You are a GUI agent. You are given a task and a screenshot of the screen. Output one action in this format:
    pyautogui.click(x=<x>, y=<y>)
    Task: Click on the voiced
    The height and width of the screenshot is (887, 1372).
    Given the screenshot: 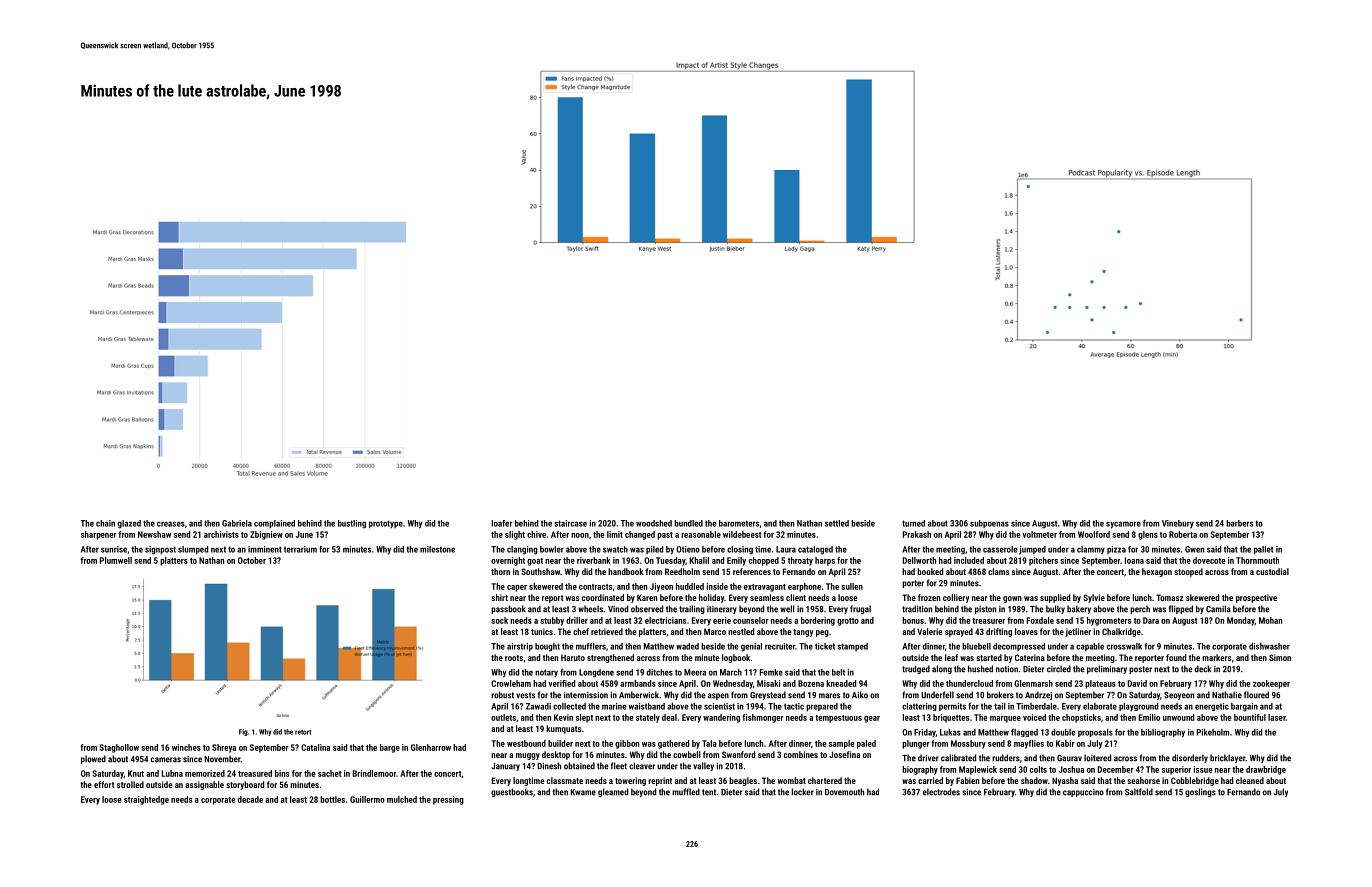 What is the action you would take?
    pyautogui.click(x=1034, y=717)
